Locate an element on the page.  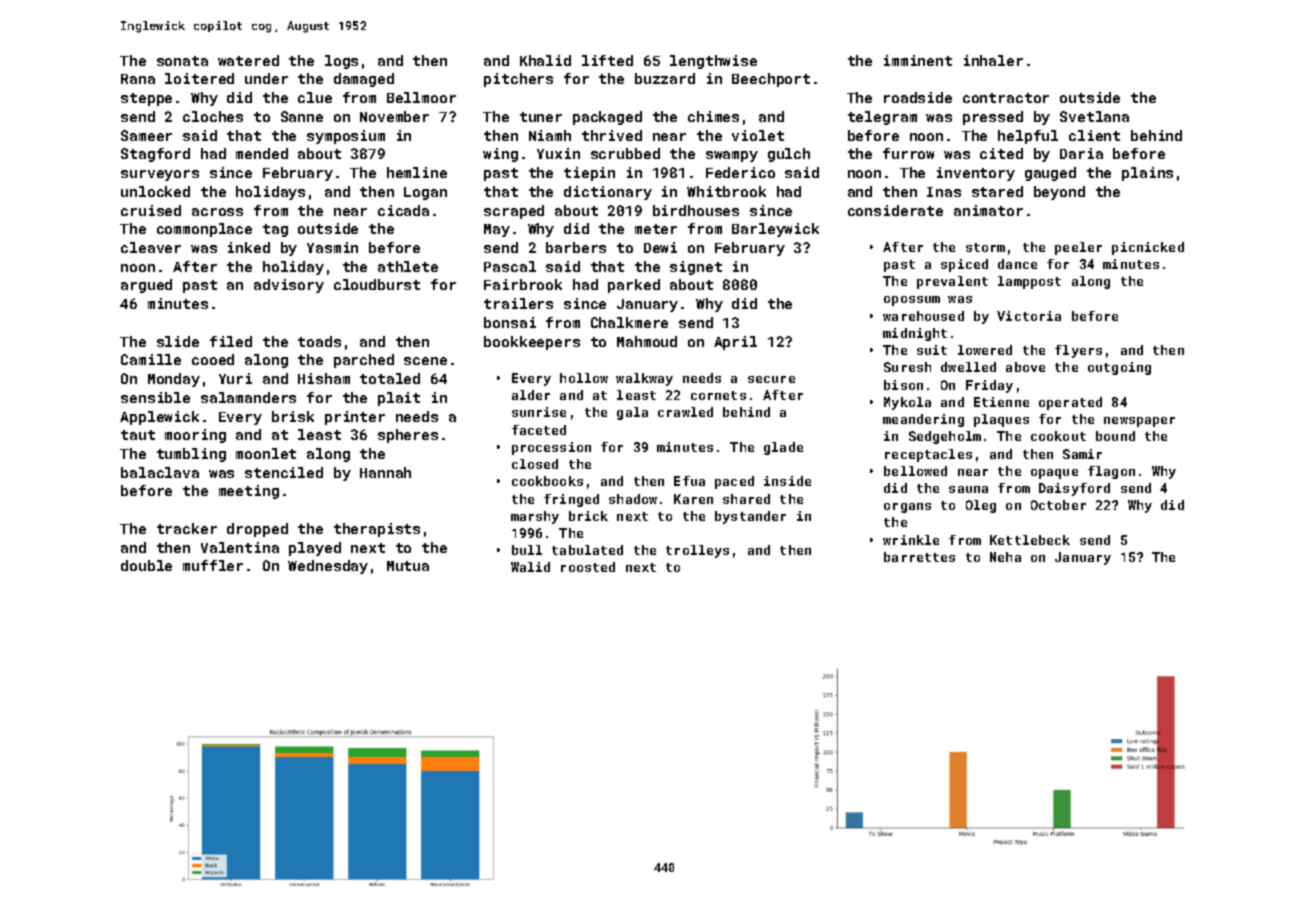
roosted is located at coordinates (588, 567).
